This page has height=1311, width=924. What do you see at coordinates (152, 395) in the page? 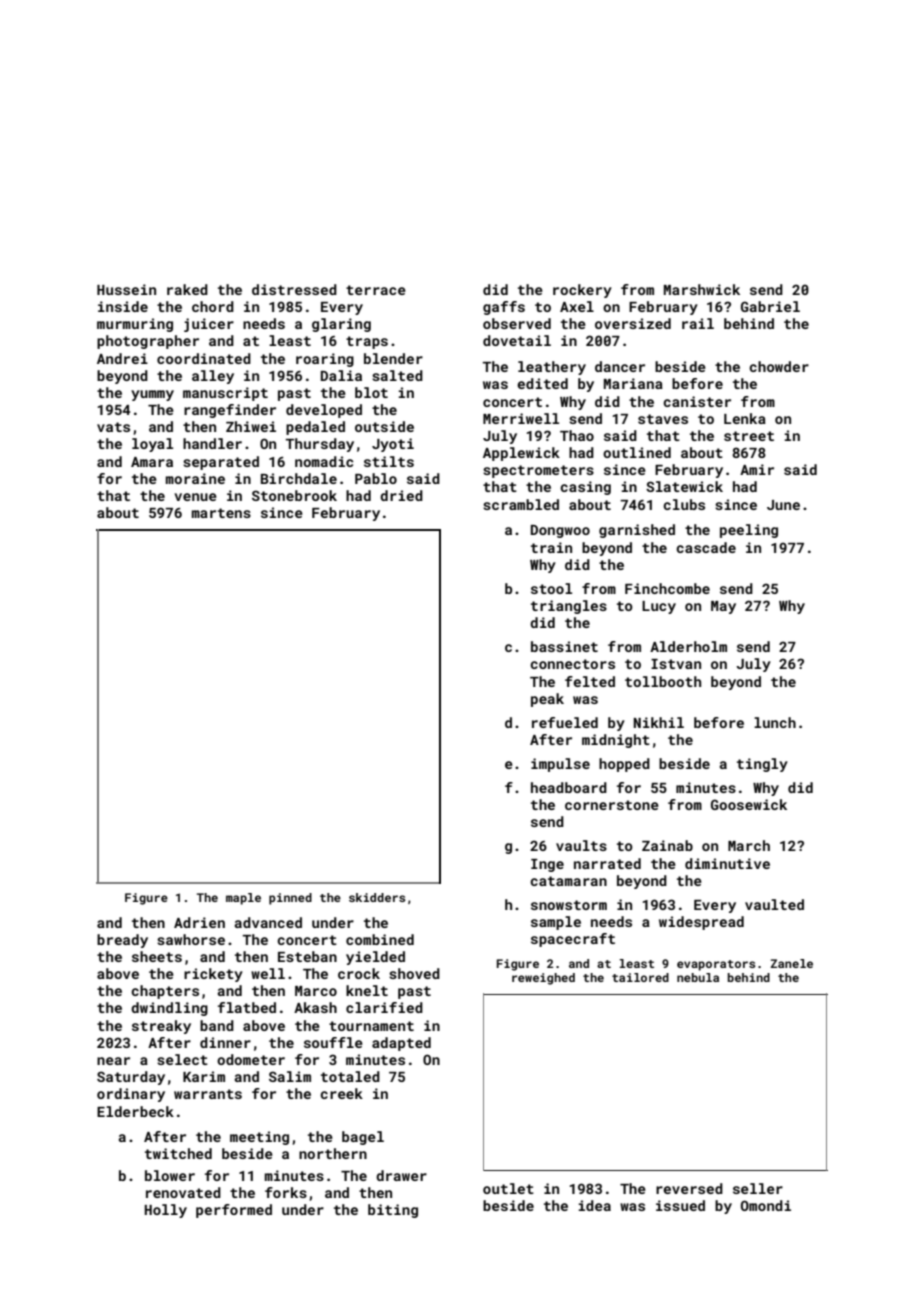
I see `yummy` at bounding box center [152, 395].
